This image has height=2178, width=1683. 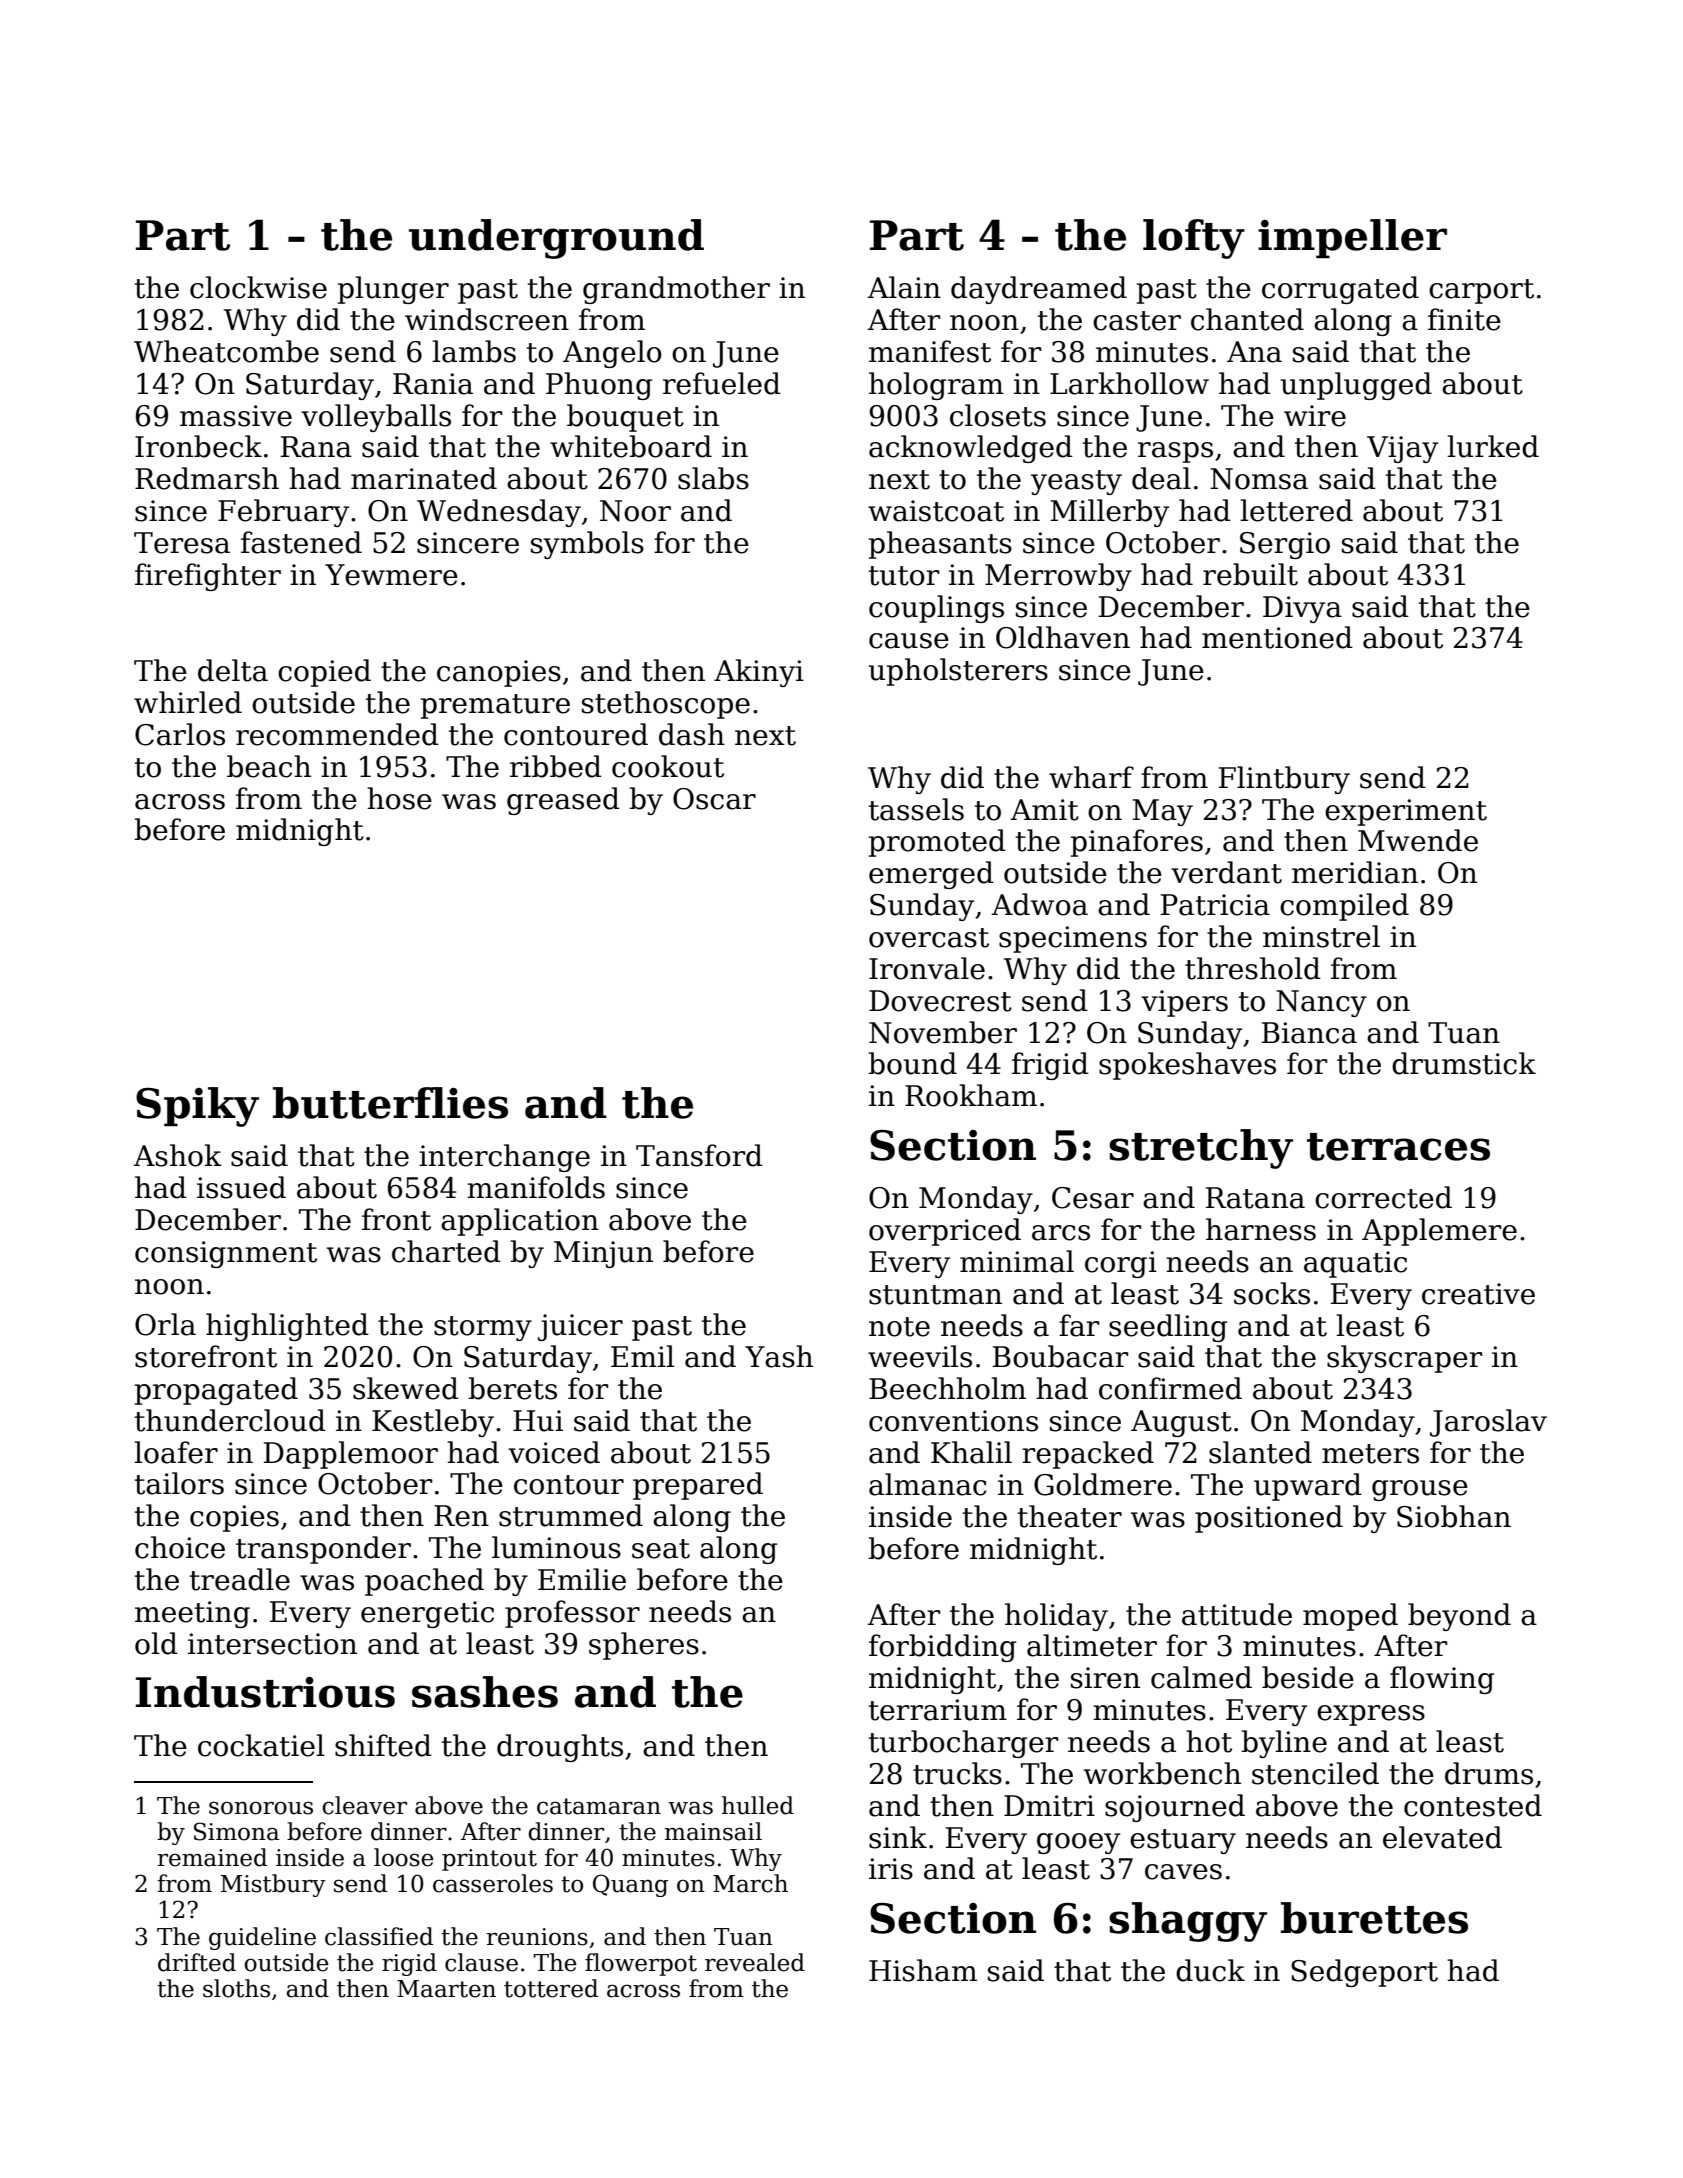 I want to click on Nomsa, so click(x=1259, y=479).
